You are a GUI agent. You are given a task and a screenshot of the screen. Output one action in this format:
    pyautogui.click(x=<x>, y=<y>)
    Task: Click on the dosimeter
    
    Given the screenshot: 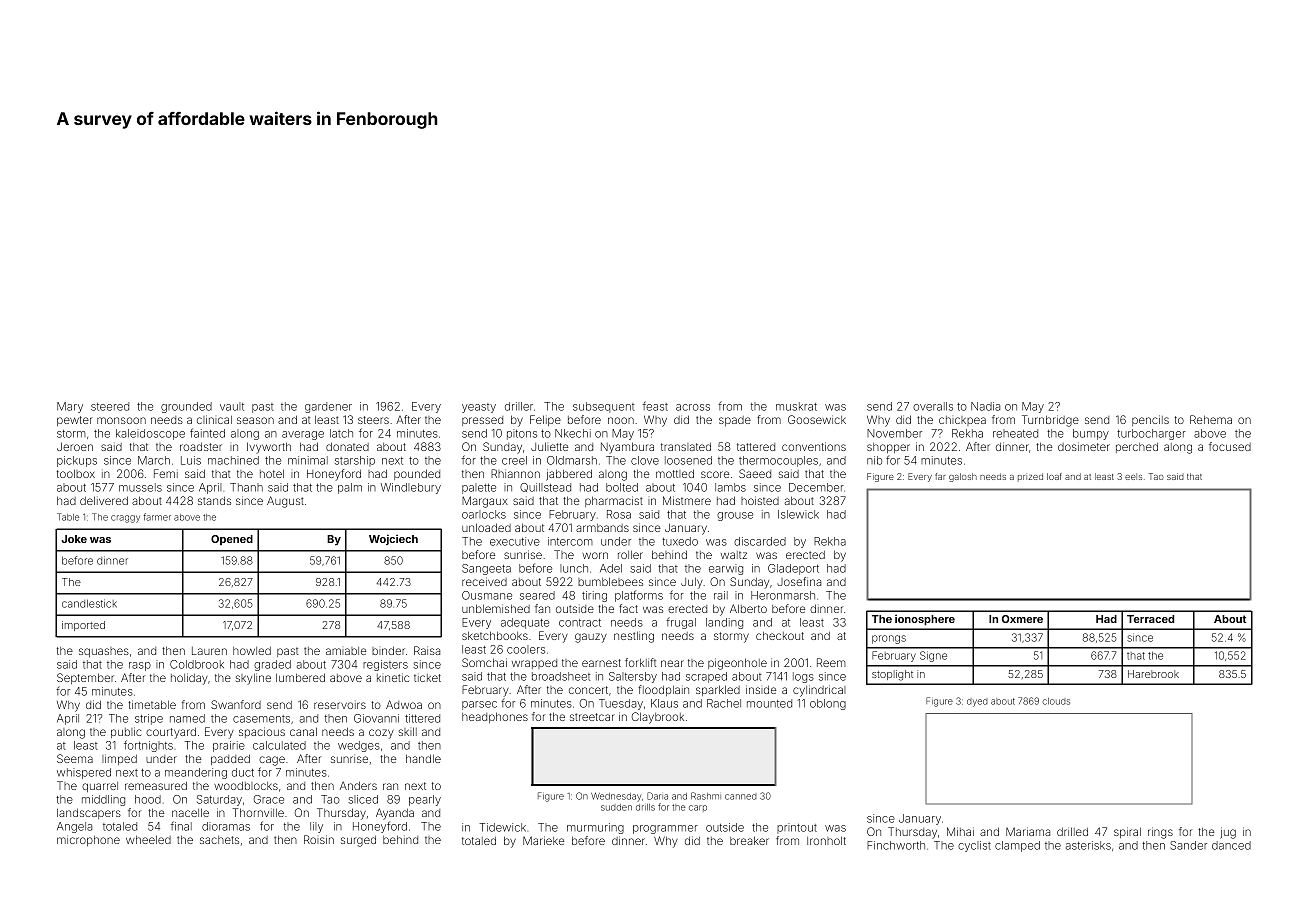 What is the action you would take?
    pyautogui.click(x=1084, y=446)
